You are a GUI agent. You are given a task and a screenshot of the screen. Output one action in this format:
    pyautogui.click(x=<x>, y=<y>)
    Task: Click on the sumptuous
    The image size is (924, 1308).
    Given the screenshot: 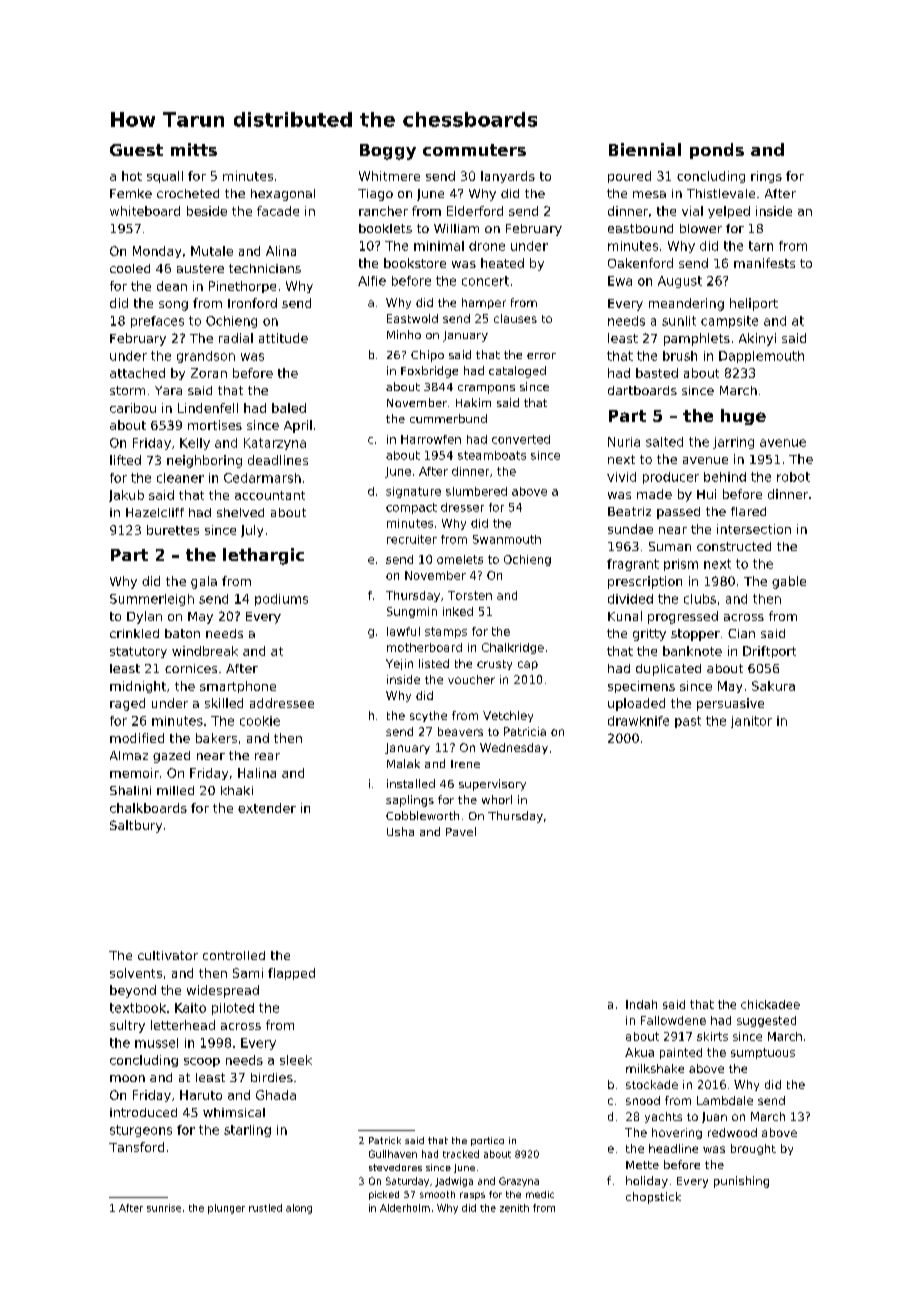 What is the action you would take?
    pyautogui.click(x=763, y=1053)
